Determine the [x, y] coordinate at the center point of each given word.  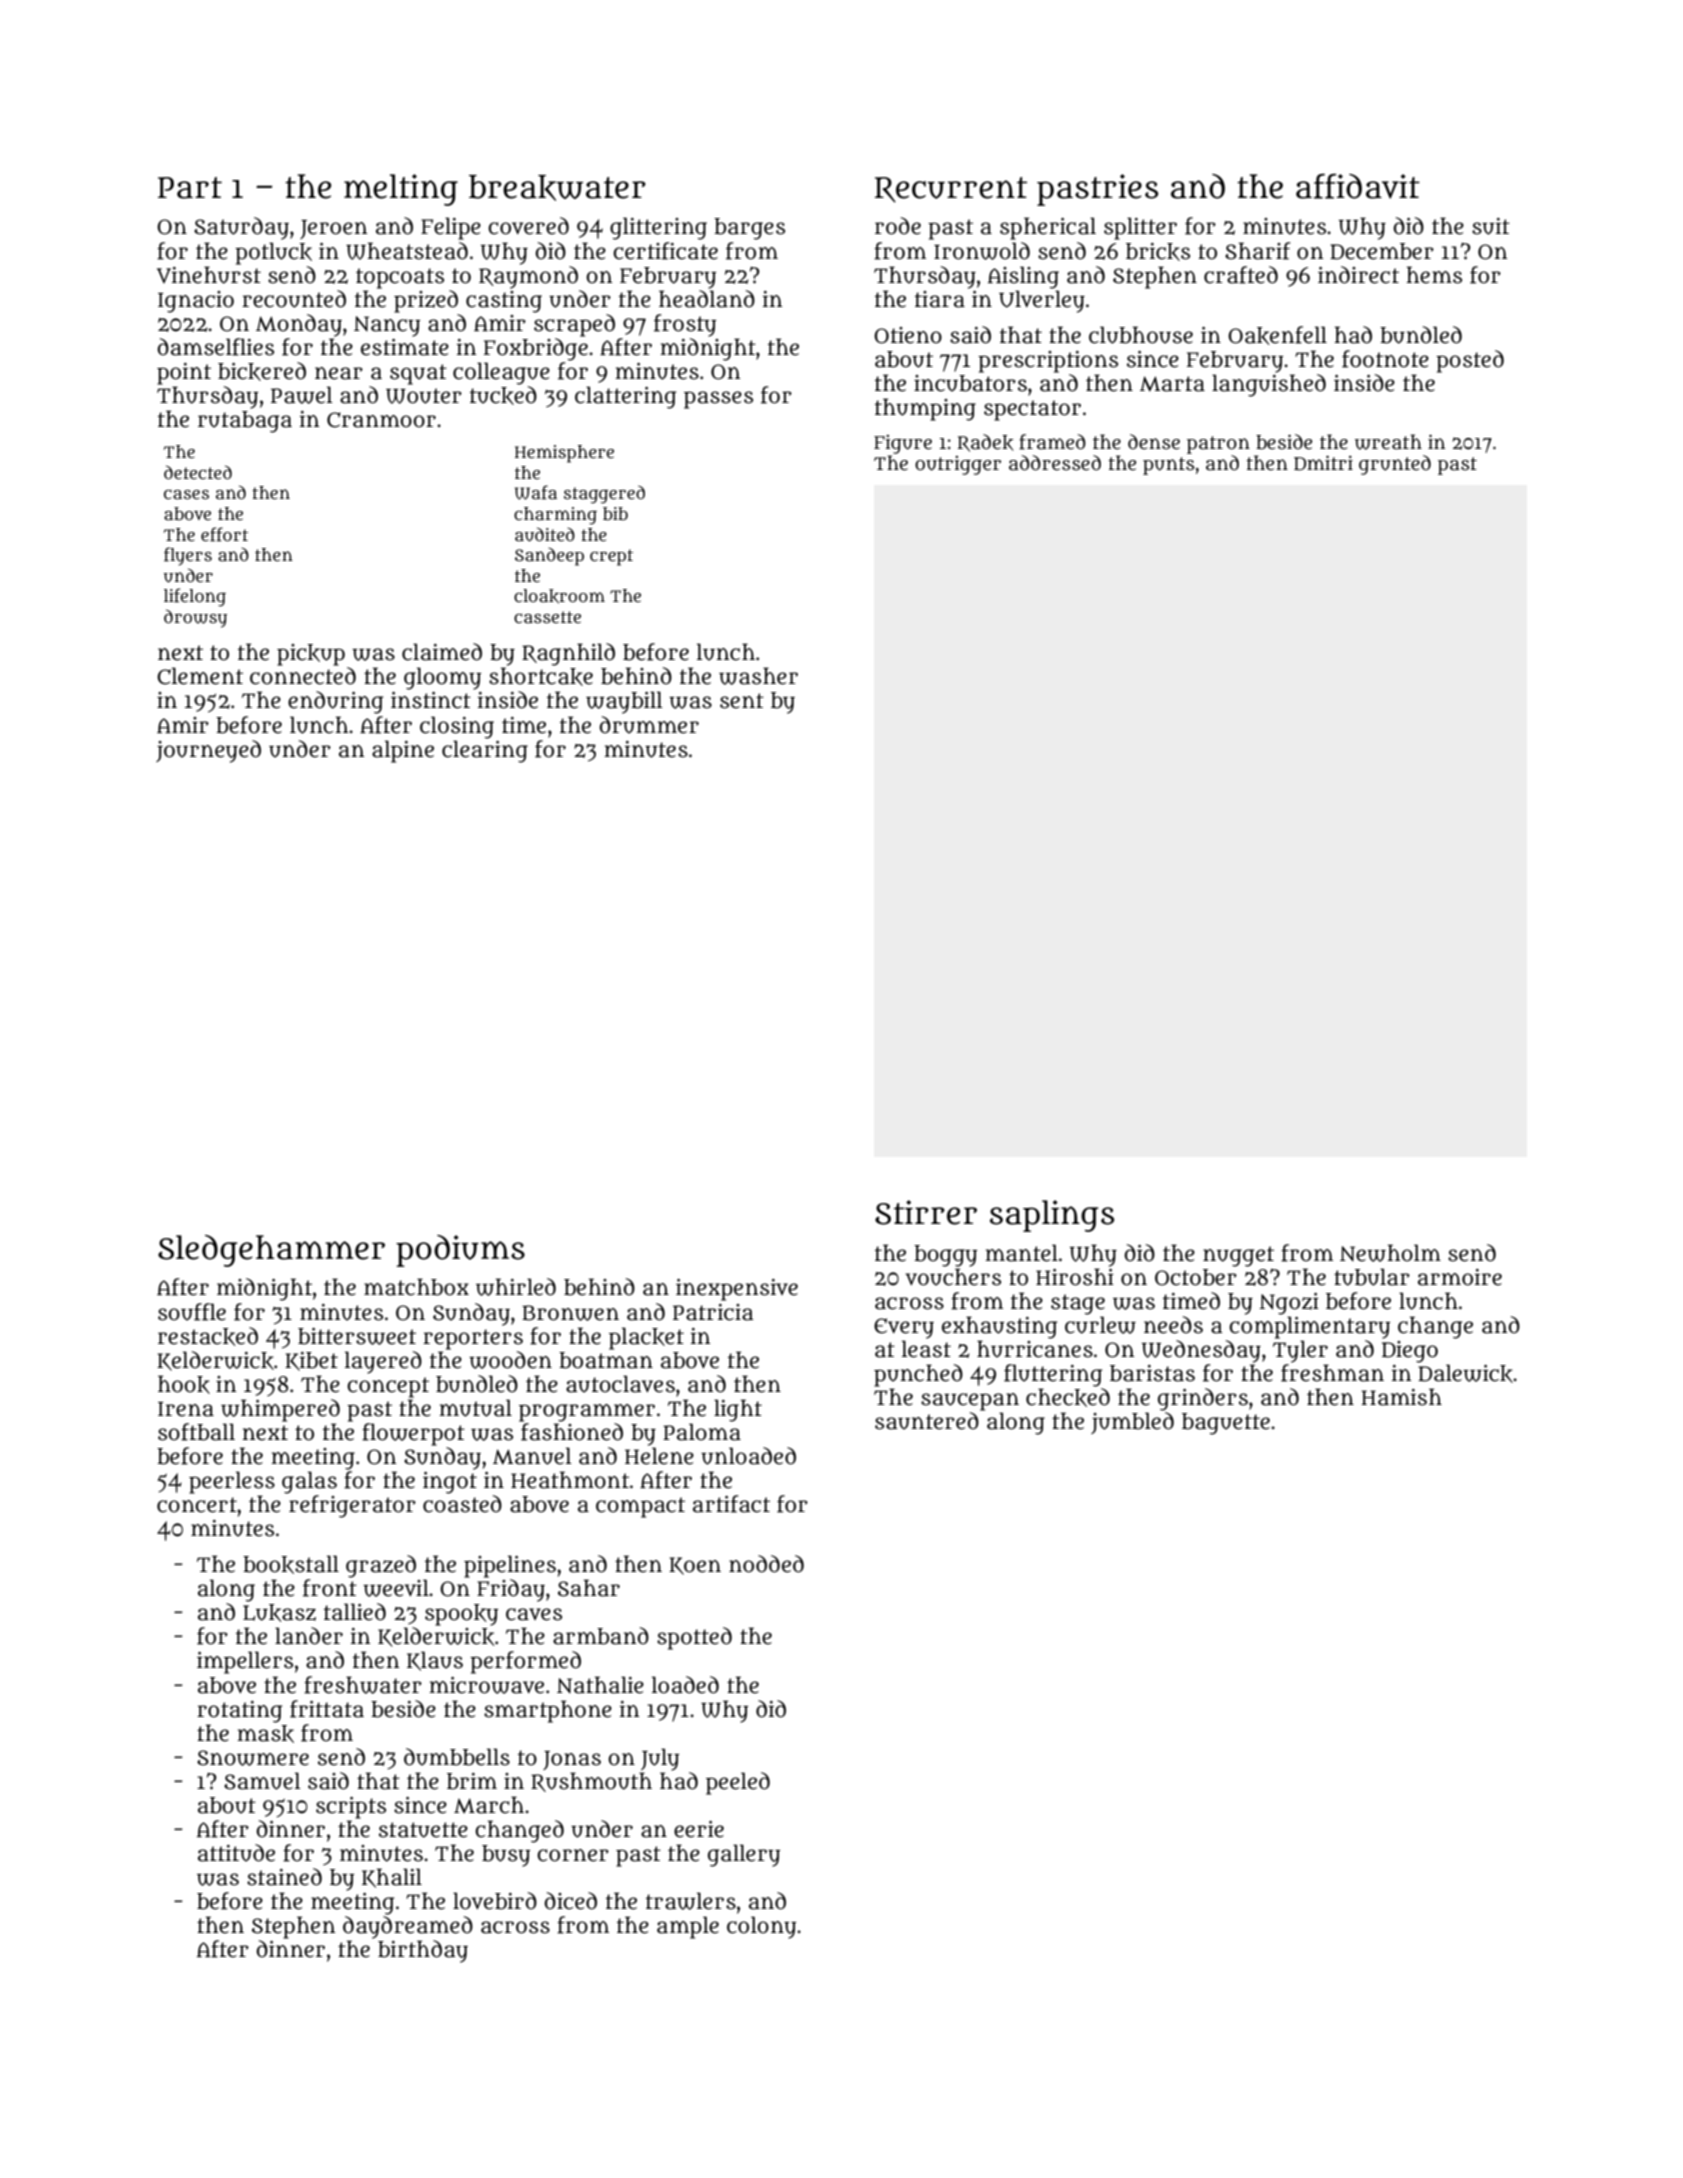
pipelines [510, 1566]
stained [284, 1877]
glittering [658, 228]
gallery [744, 1855]
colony [761, 1927]
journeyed [208, 751]
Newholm [1390, 1253]
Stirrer [926, 1212]
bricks [1158, 252]
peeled [738, 1783]
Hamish [1401, 1397]
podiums [460, 1251]
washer [758, 676]
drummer [649, 725]
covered [528, 226]
